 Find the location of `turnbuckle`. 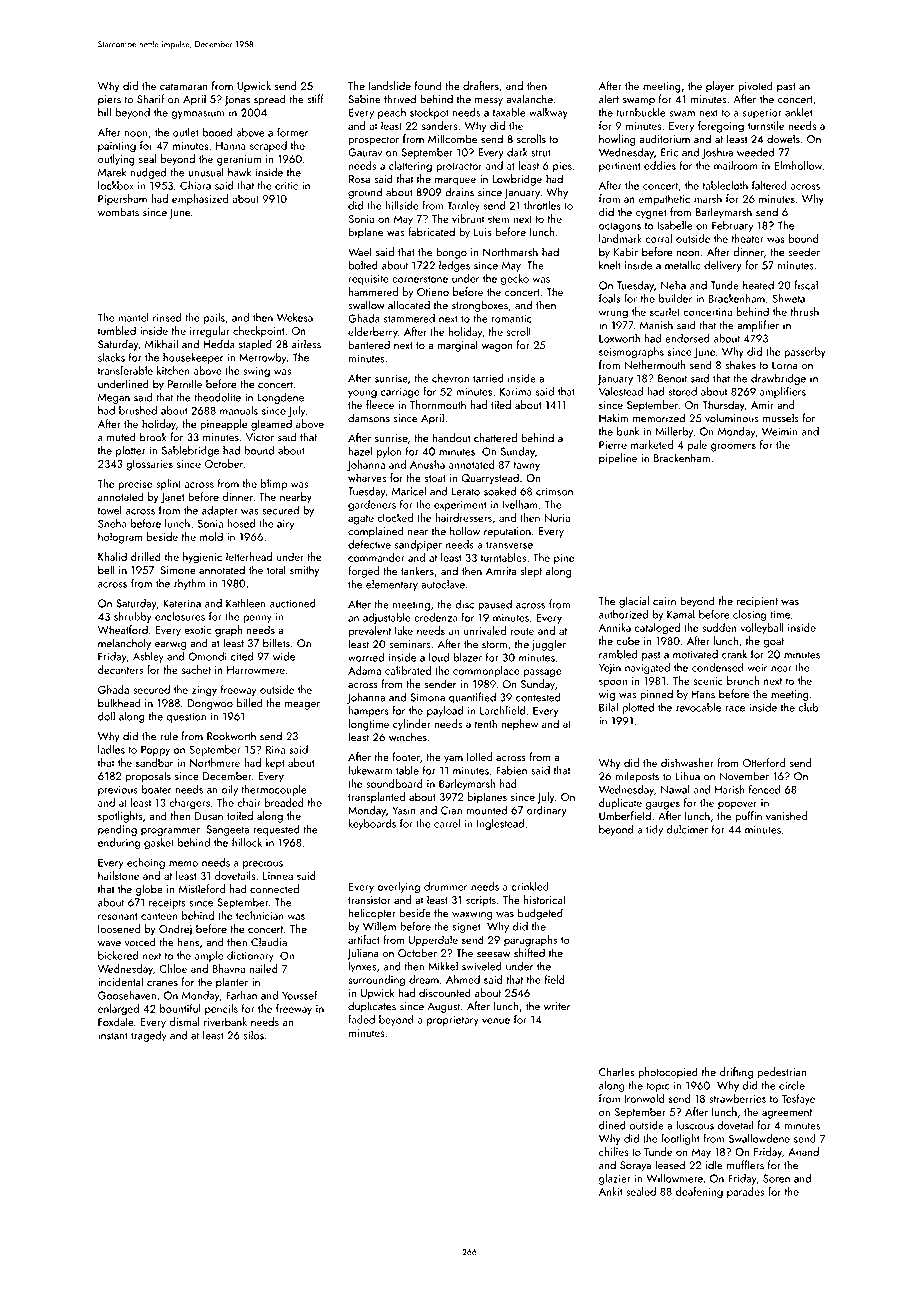

turnbuckle is located at coordinates (641, 112).
